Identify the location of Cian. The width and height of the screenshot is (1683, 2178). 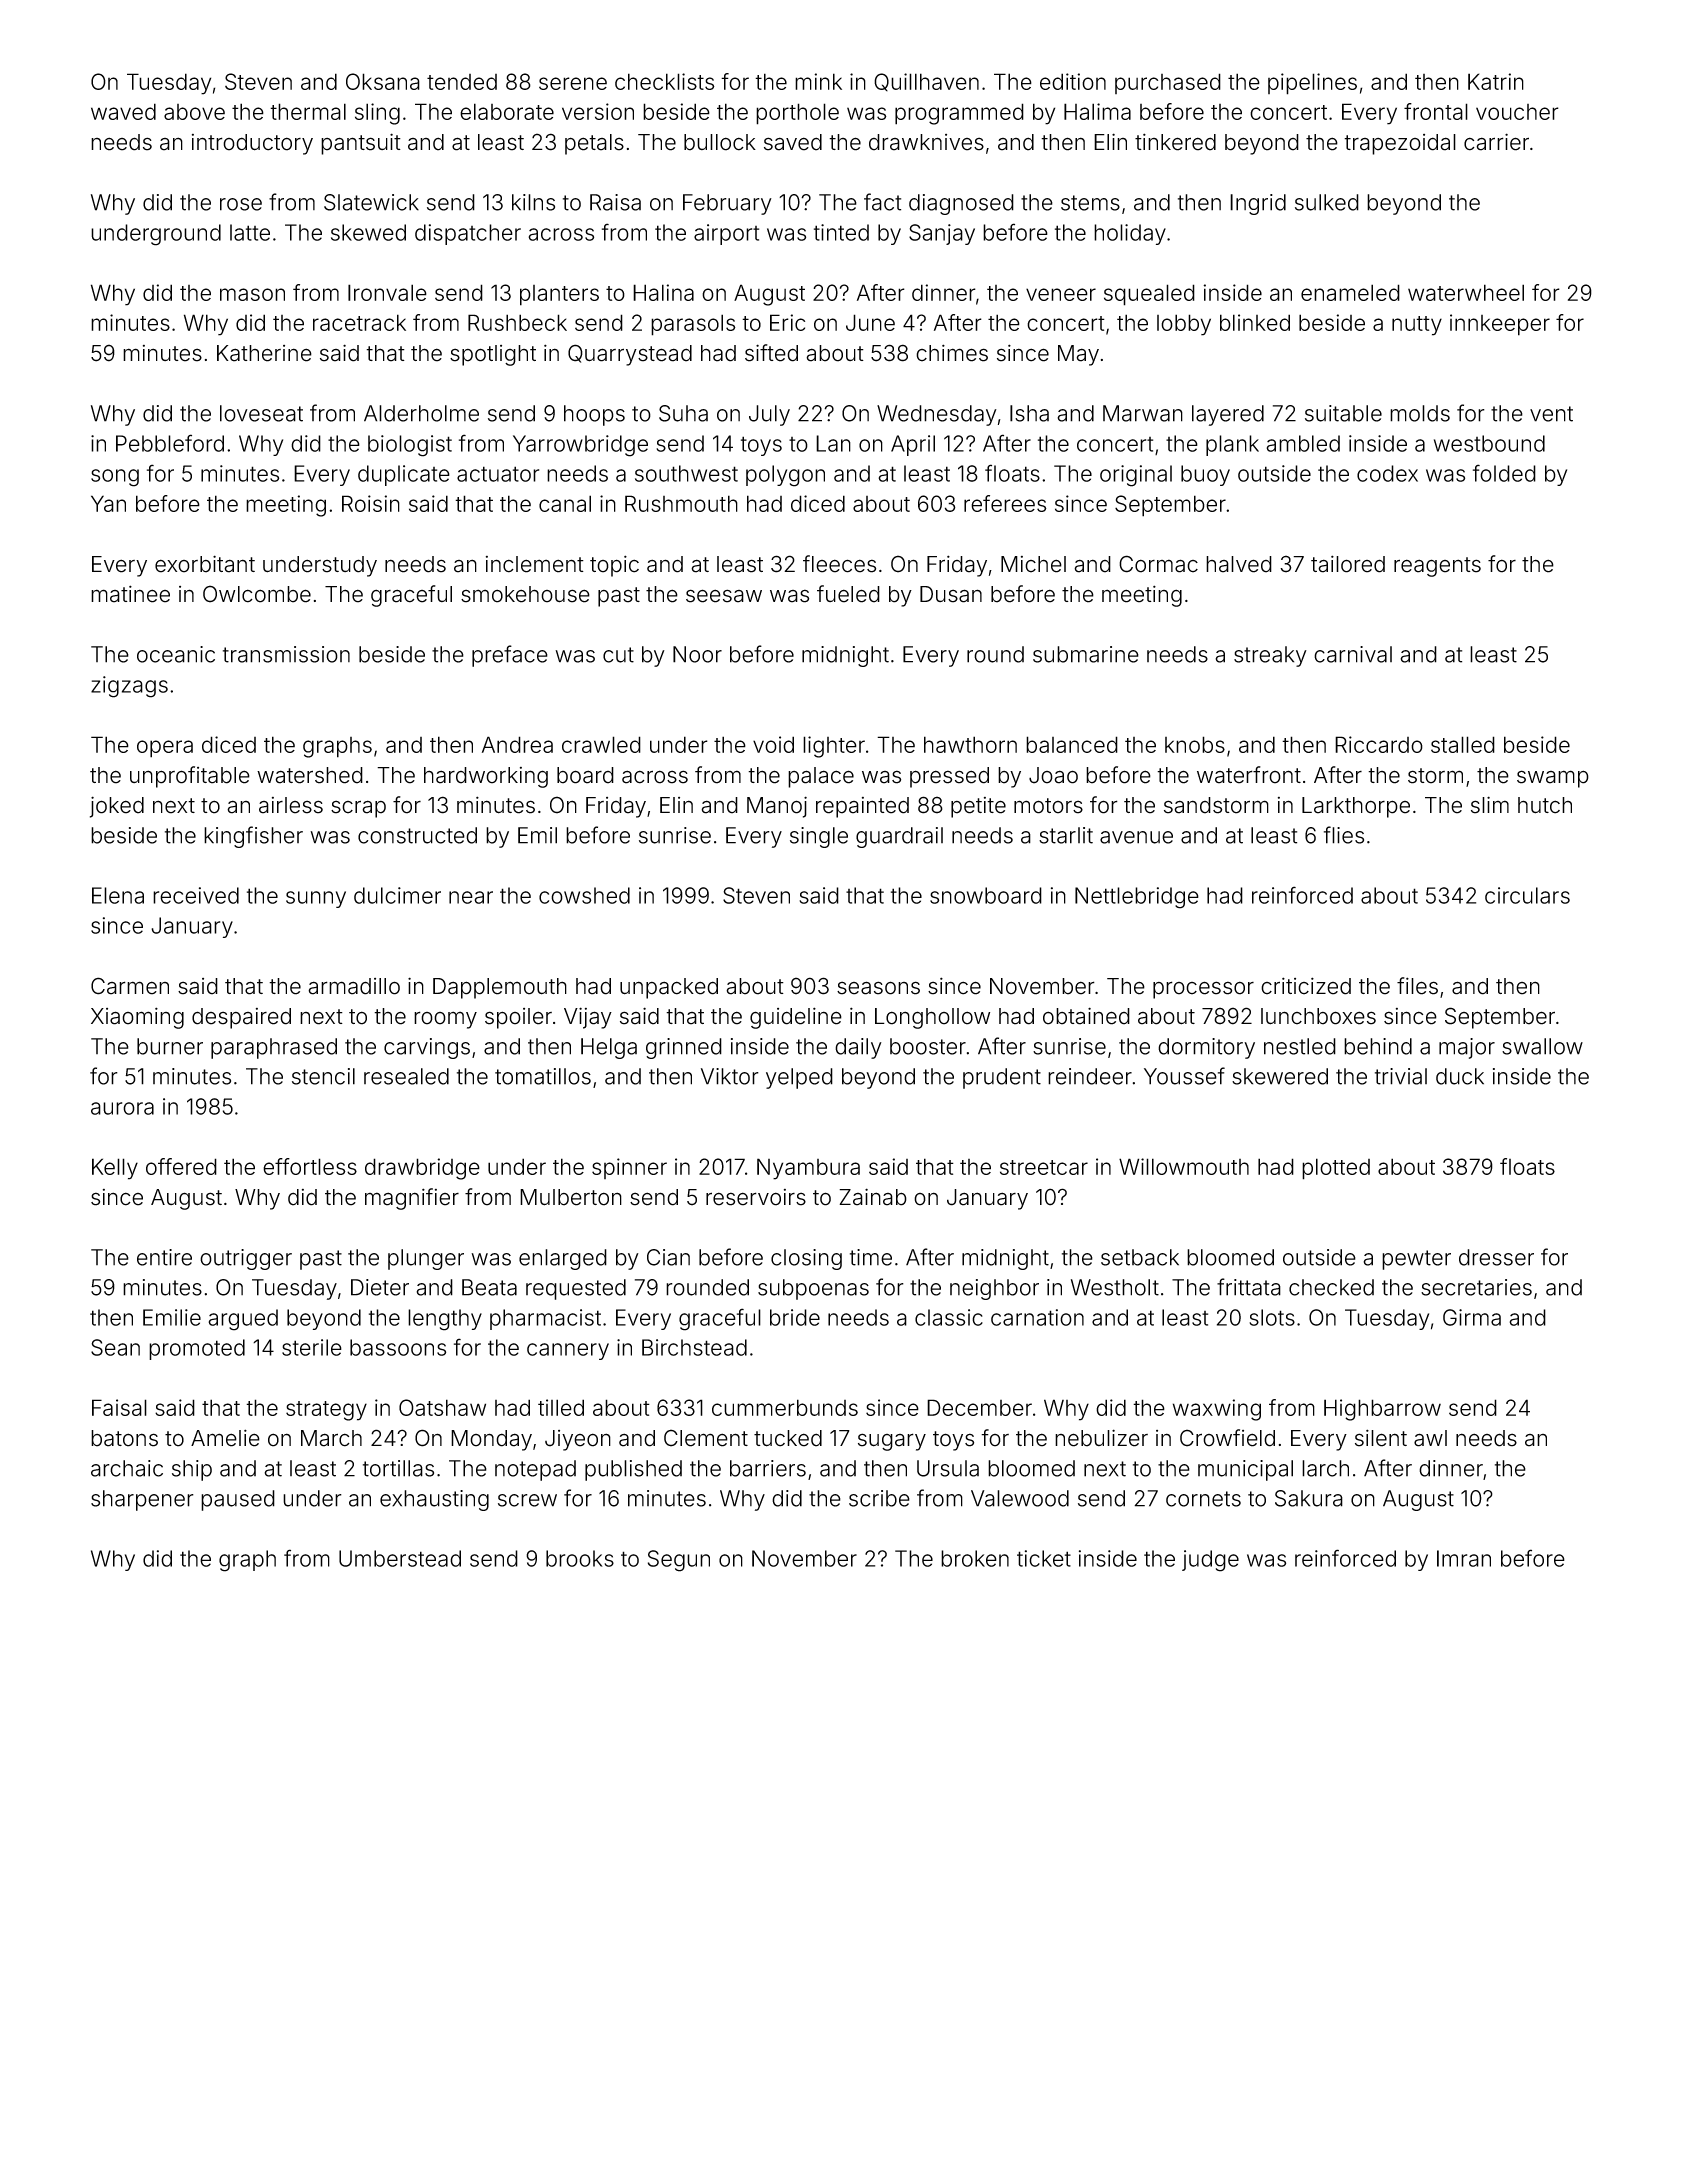
(668, 1257).
